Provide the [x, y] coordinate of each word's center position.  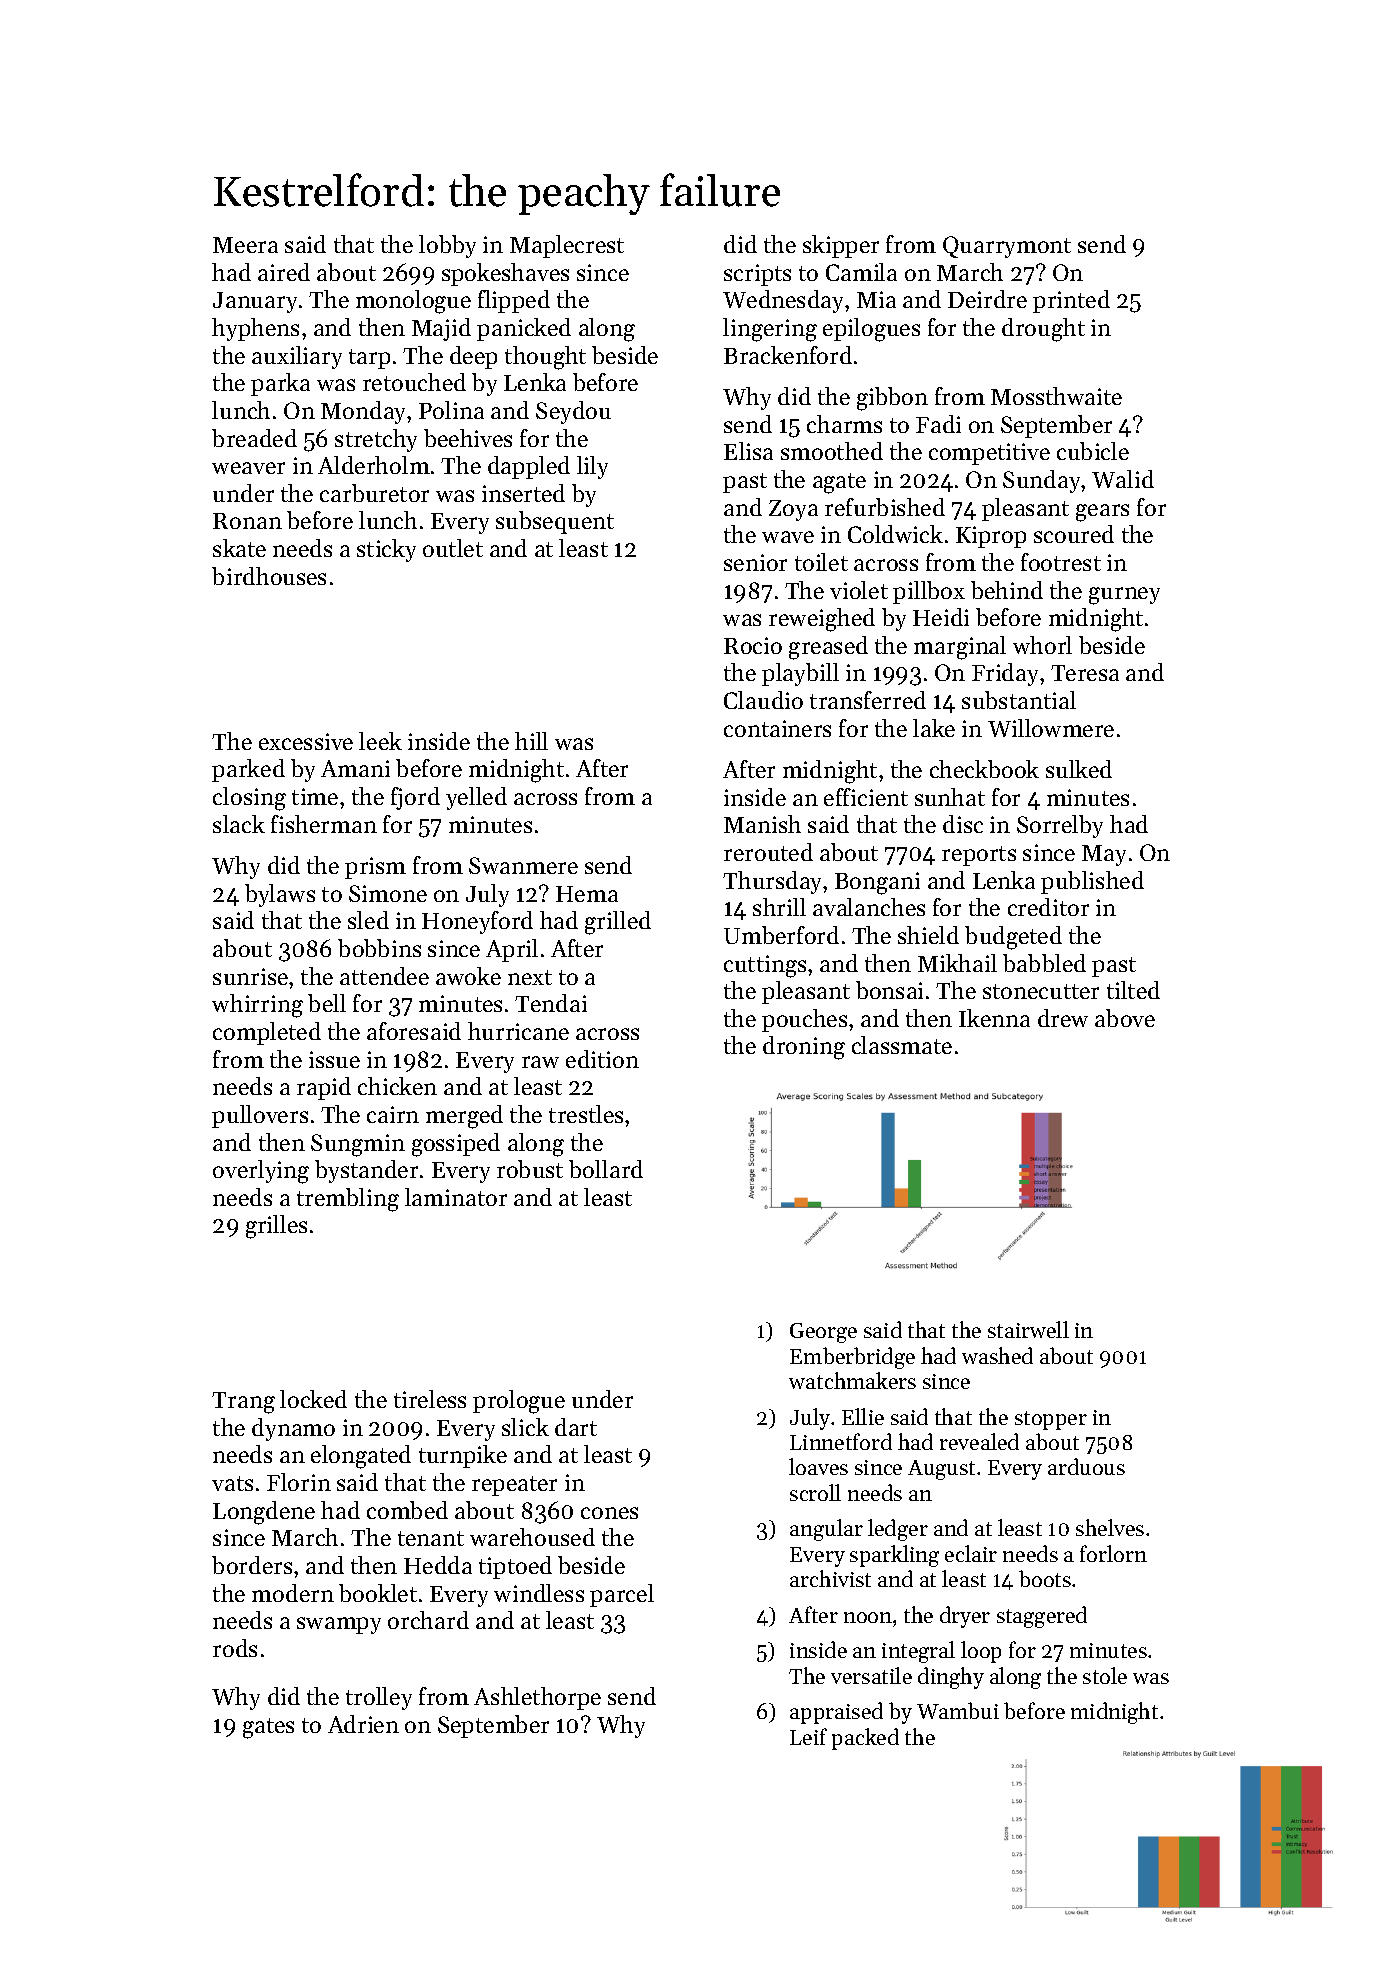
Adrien [363, 1724]
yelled [476, 798]
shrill [779, 907]
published [1092, 882]
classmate [902, 1045]
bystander [366, 1171]
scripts [757, 275]
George [823, 1333]
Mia [876, 299]
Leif [808, 1736]
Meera [245, 245]
